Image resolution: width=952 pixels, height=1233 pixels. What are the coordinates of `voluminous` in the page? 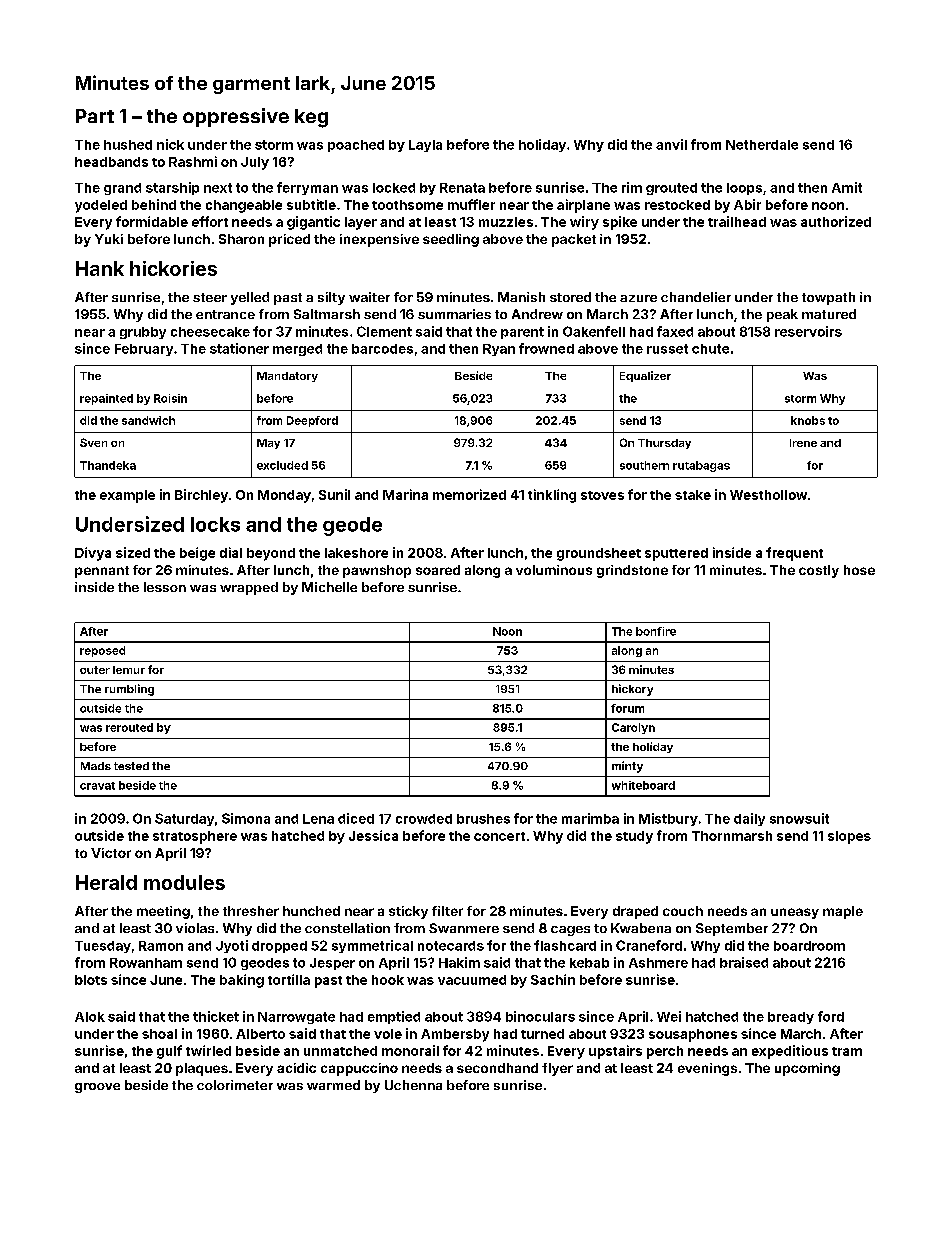 It's located at (554, 570).
